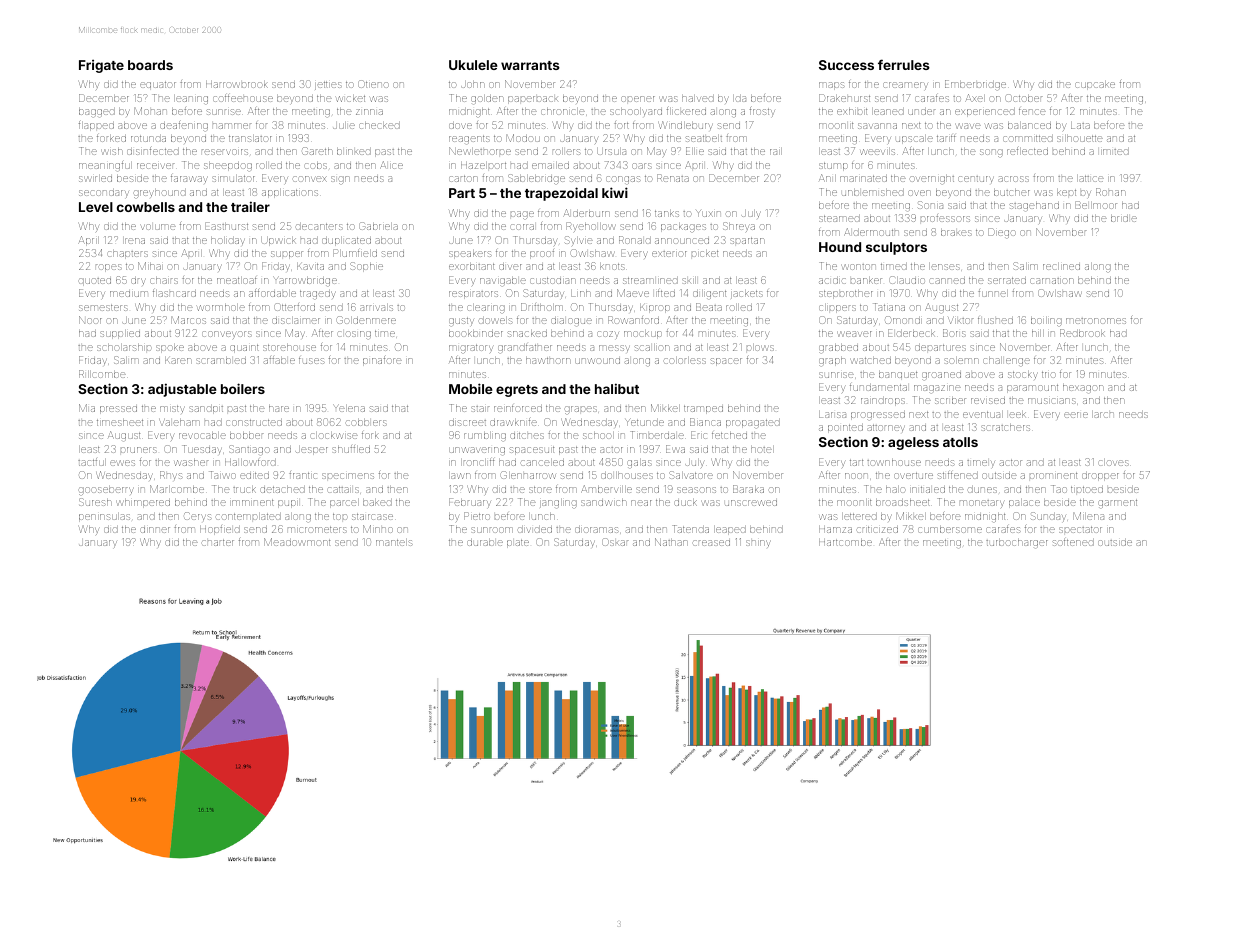  I want to click on stagehand, so click(1034, 206).
